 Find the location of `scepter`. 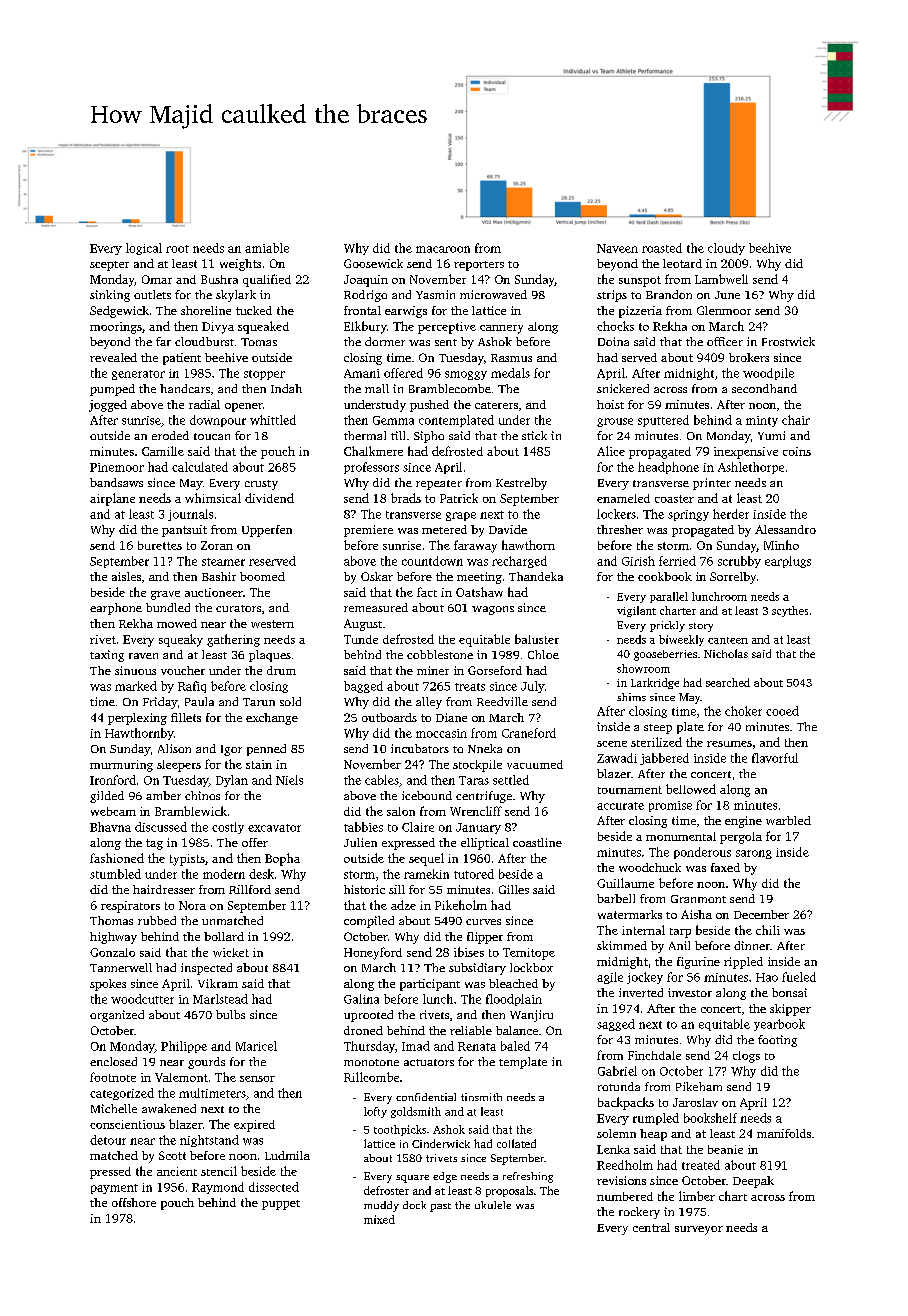

scepter is located at coordinates (109, 266).
